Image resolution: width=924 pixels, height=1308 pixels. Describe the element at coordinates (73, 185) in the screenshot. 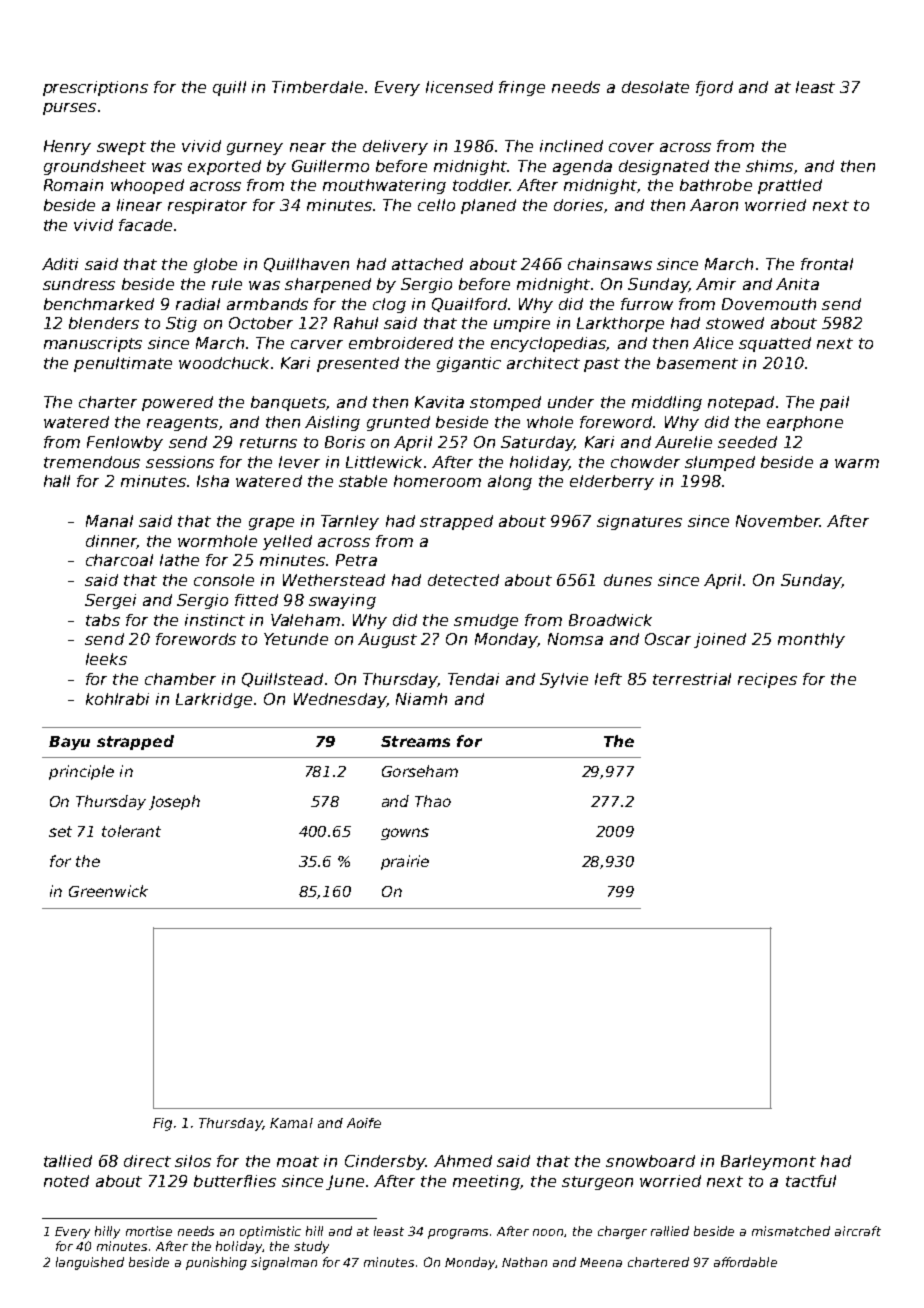

I see `Romain` at that location.
